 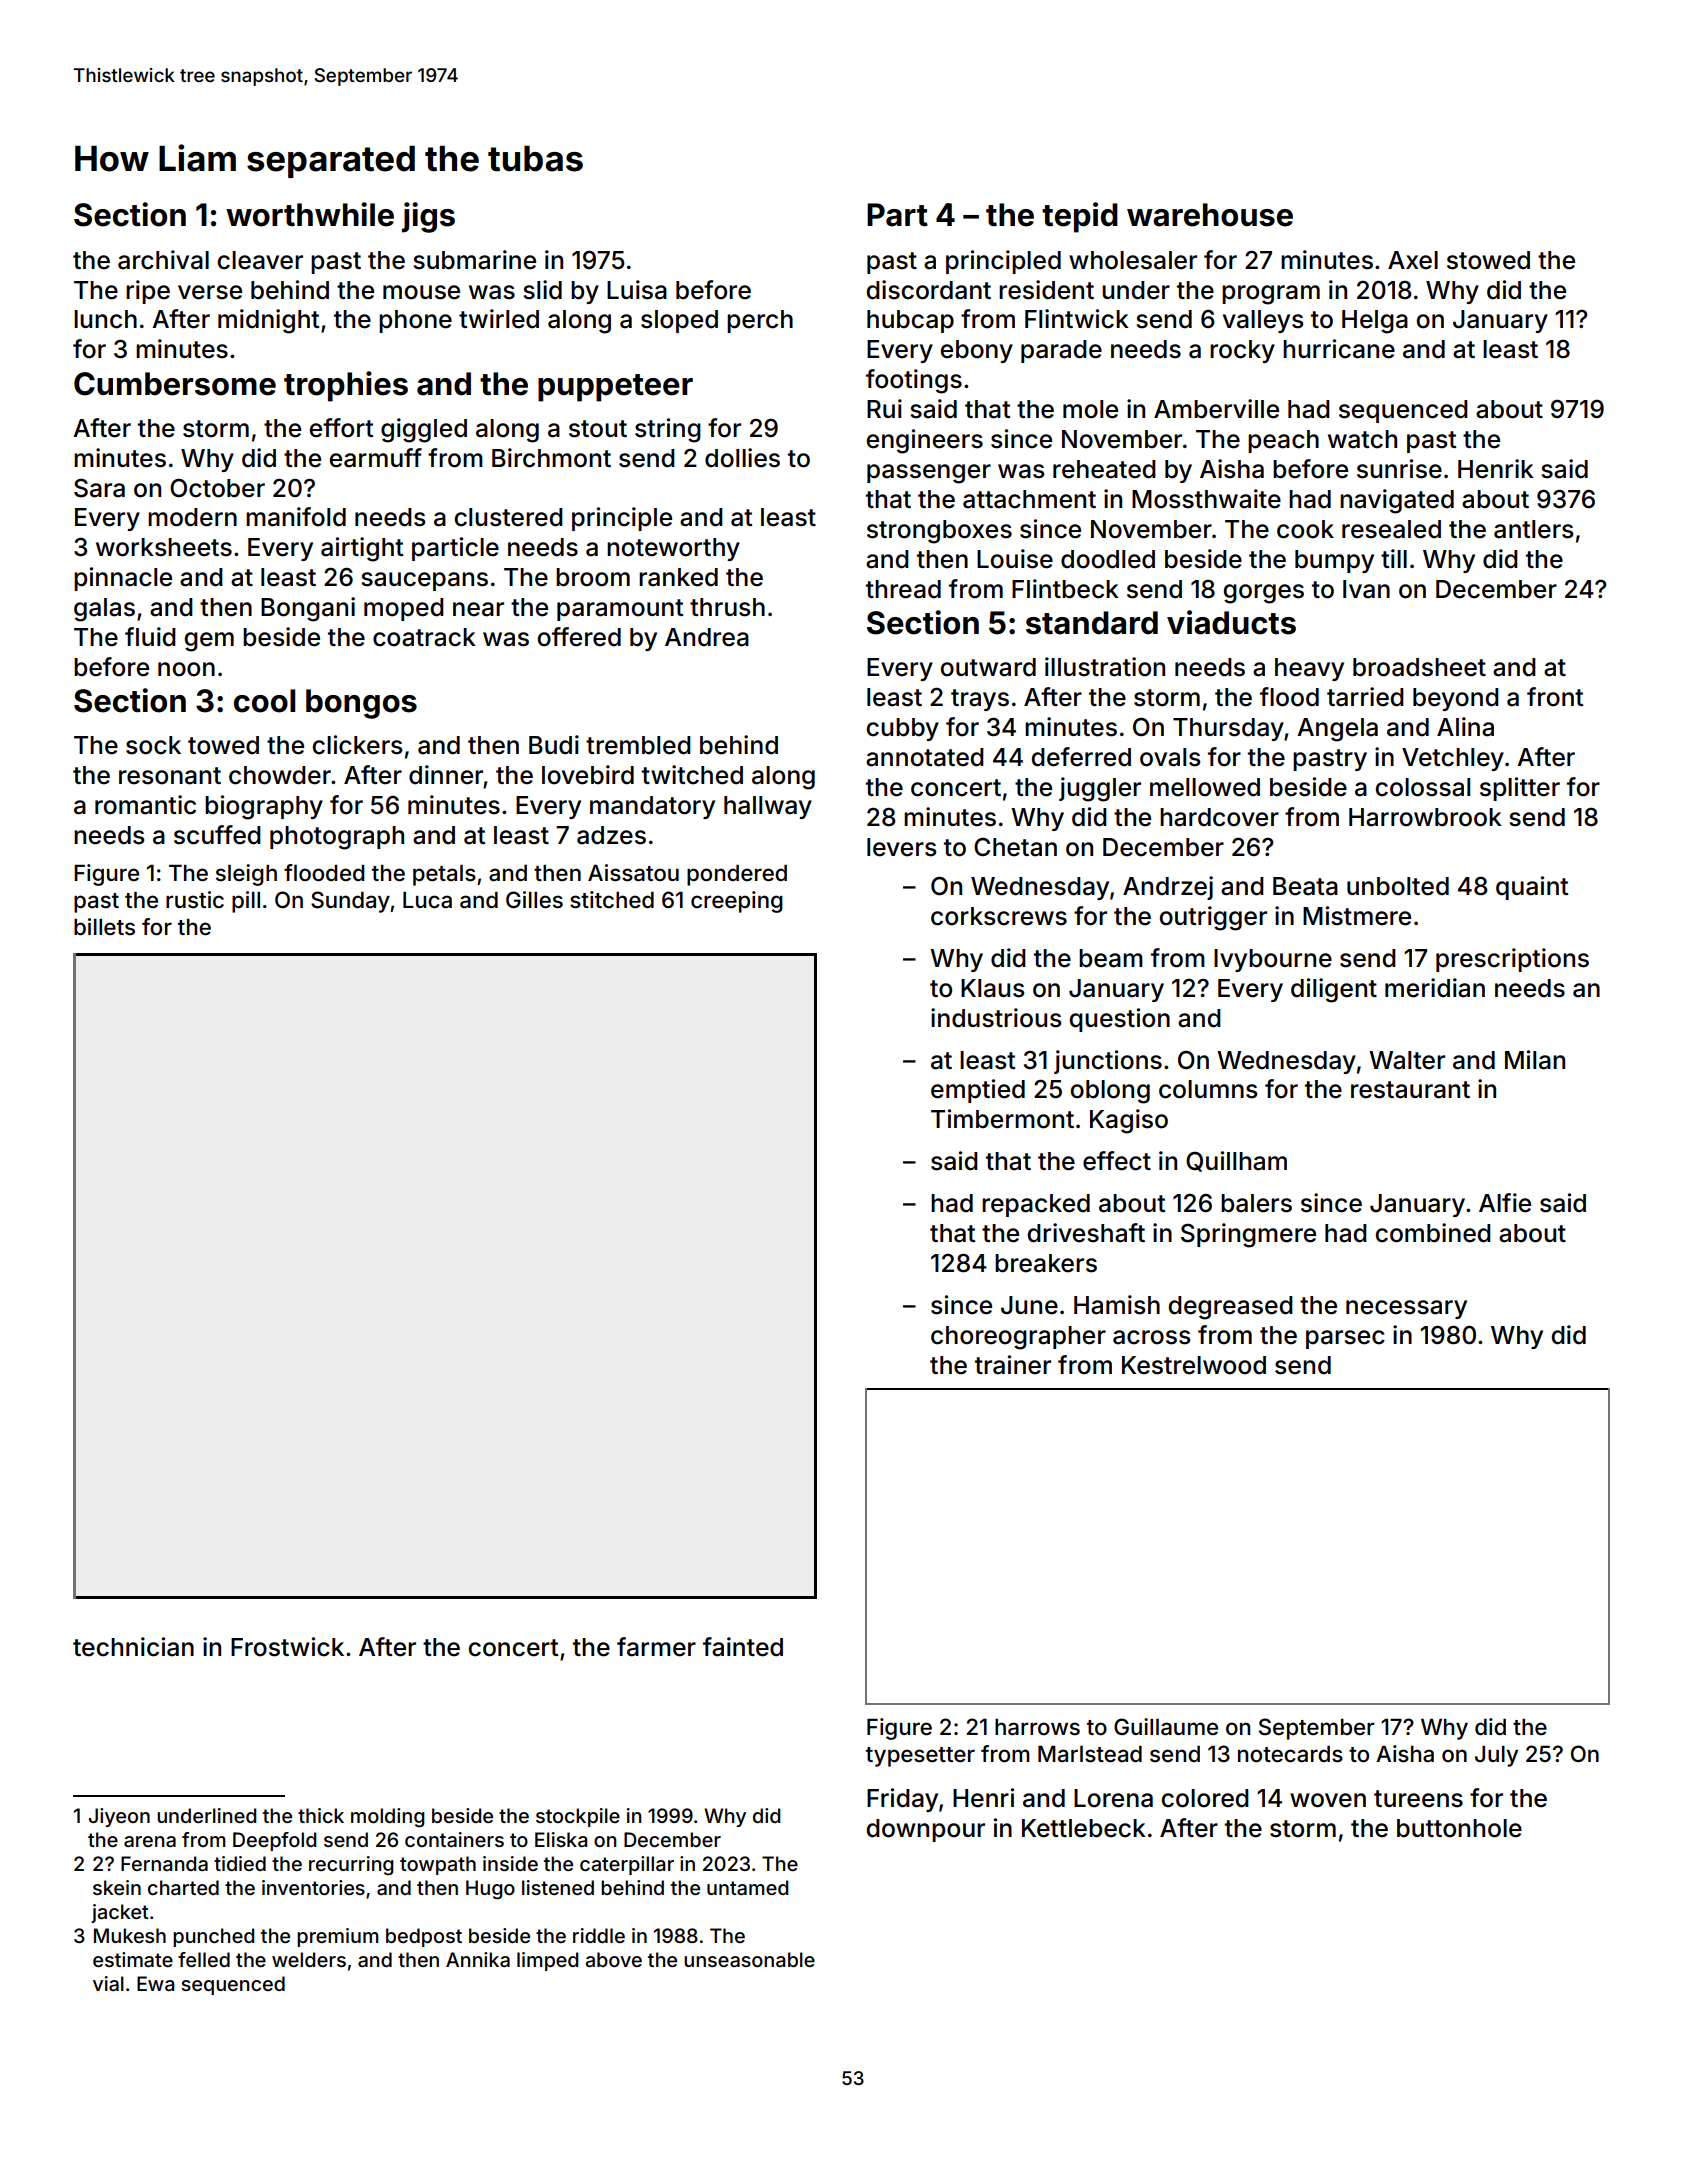 What do you see at coordinates (1520, 789) in the screenshot?
I see `splitter` at bounding box center [1520, 789].
